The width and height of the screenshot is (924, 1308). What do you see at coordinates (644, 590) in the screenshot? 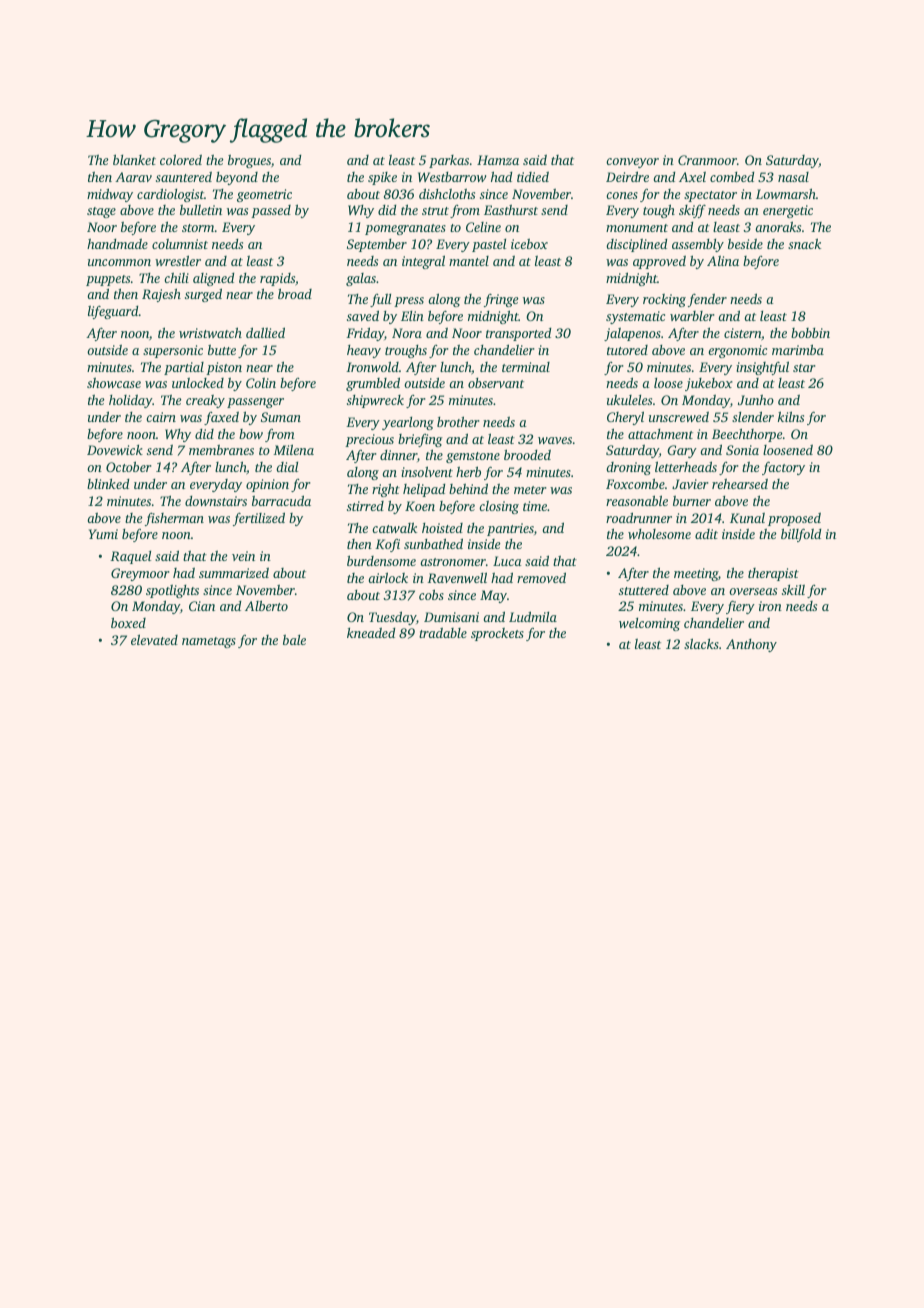
I see `stuttered` at bounding box center [644, 590].
